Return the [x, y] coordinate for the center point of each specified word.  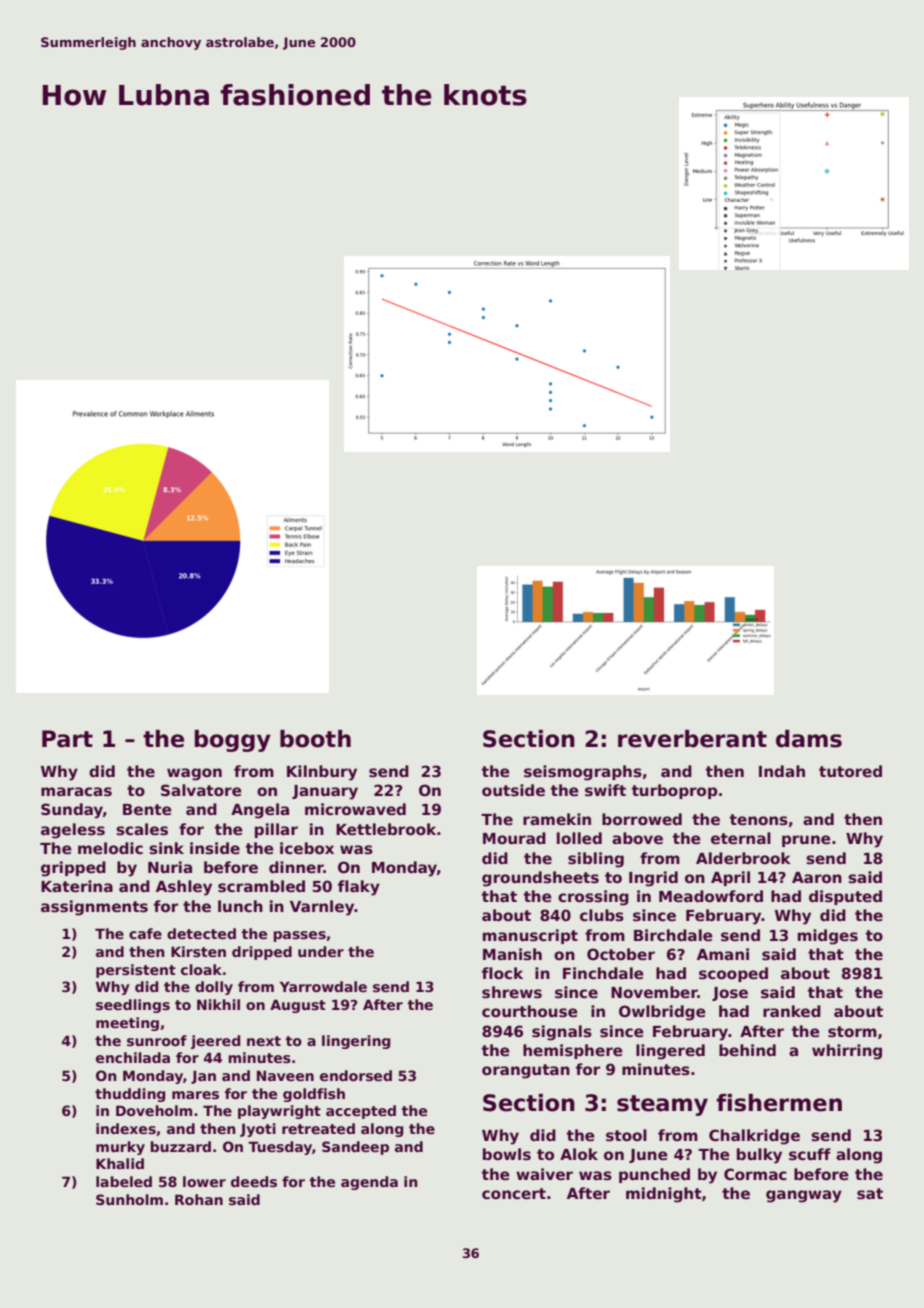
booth [315, 739]
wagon [194, 774]
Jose [730, 994]
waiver [544, 1174]
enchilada [133, 1057]
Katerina [77, 886]
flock [502, 973]
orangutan [526, 1071]
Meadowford [711, 896]
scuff [810, 1154]
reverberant [692, 739]
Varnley [322, 908]
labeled [124, 1181]
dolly [214, 988]
